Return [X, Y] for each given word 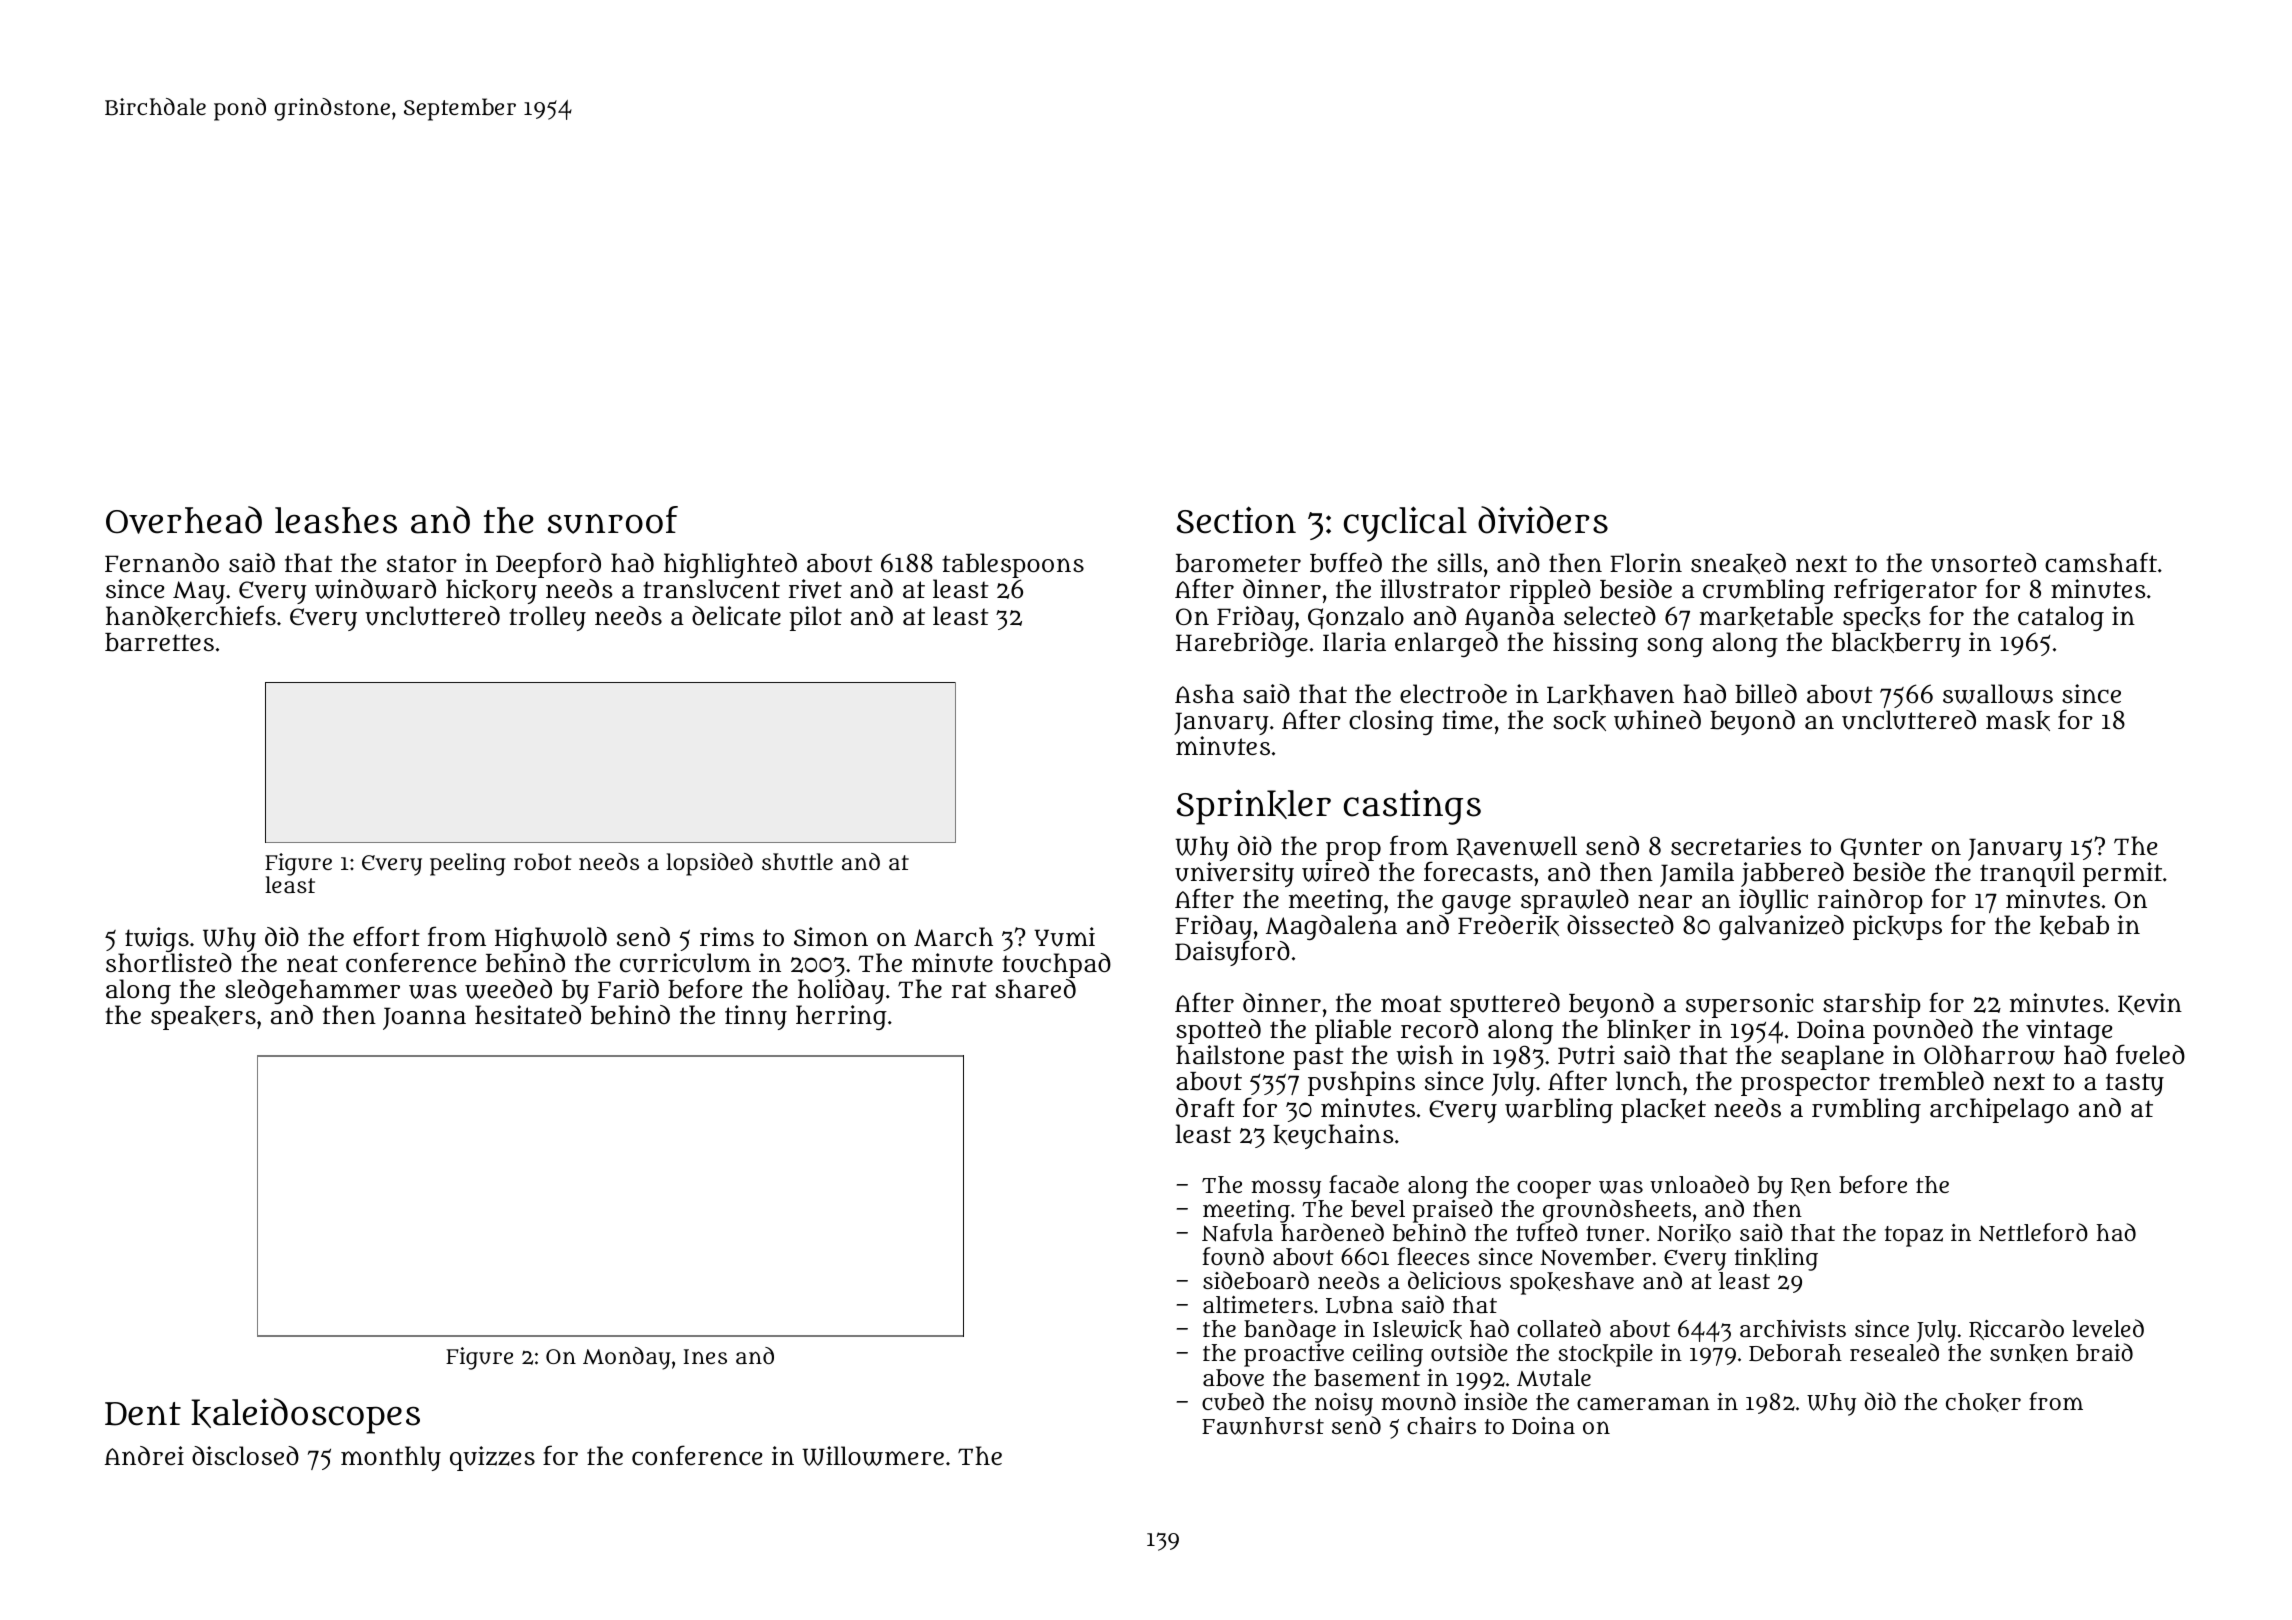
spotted [1218, 1031]
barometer [1238, 563]
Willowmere [873, 1456]
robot [543, 862]
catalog [2061, 618]
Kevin [2150, 1004]
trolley [547, 618]
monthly [391, 1458]
